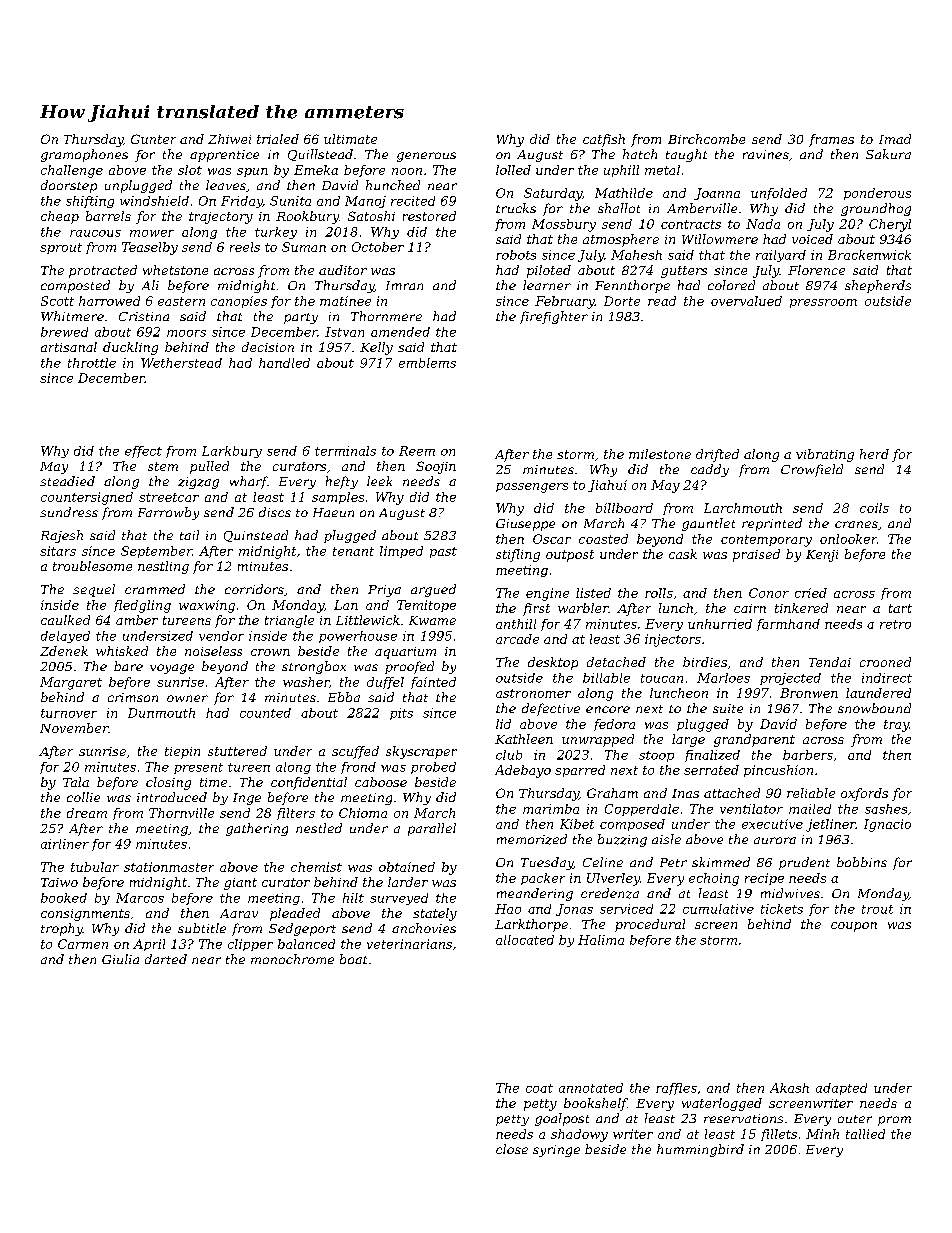  I want to click on tray, so click(896, 726).
